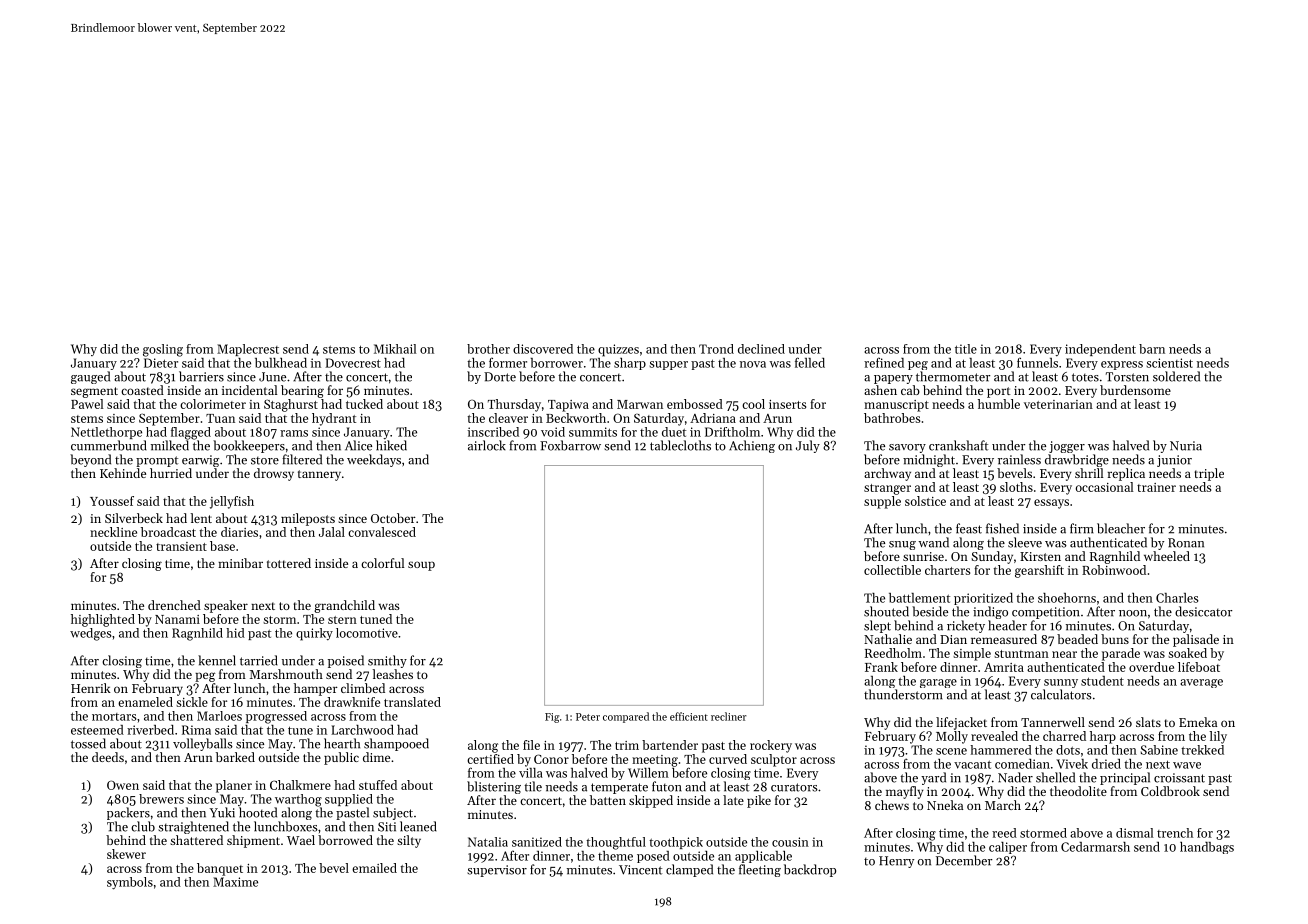 This screenshot has width=1308, height=924. I want to click on tucked, so click(364, 404).
